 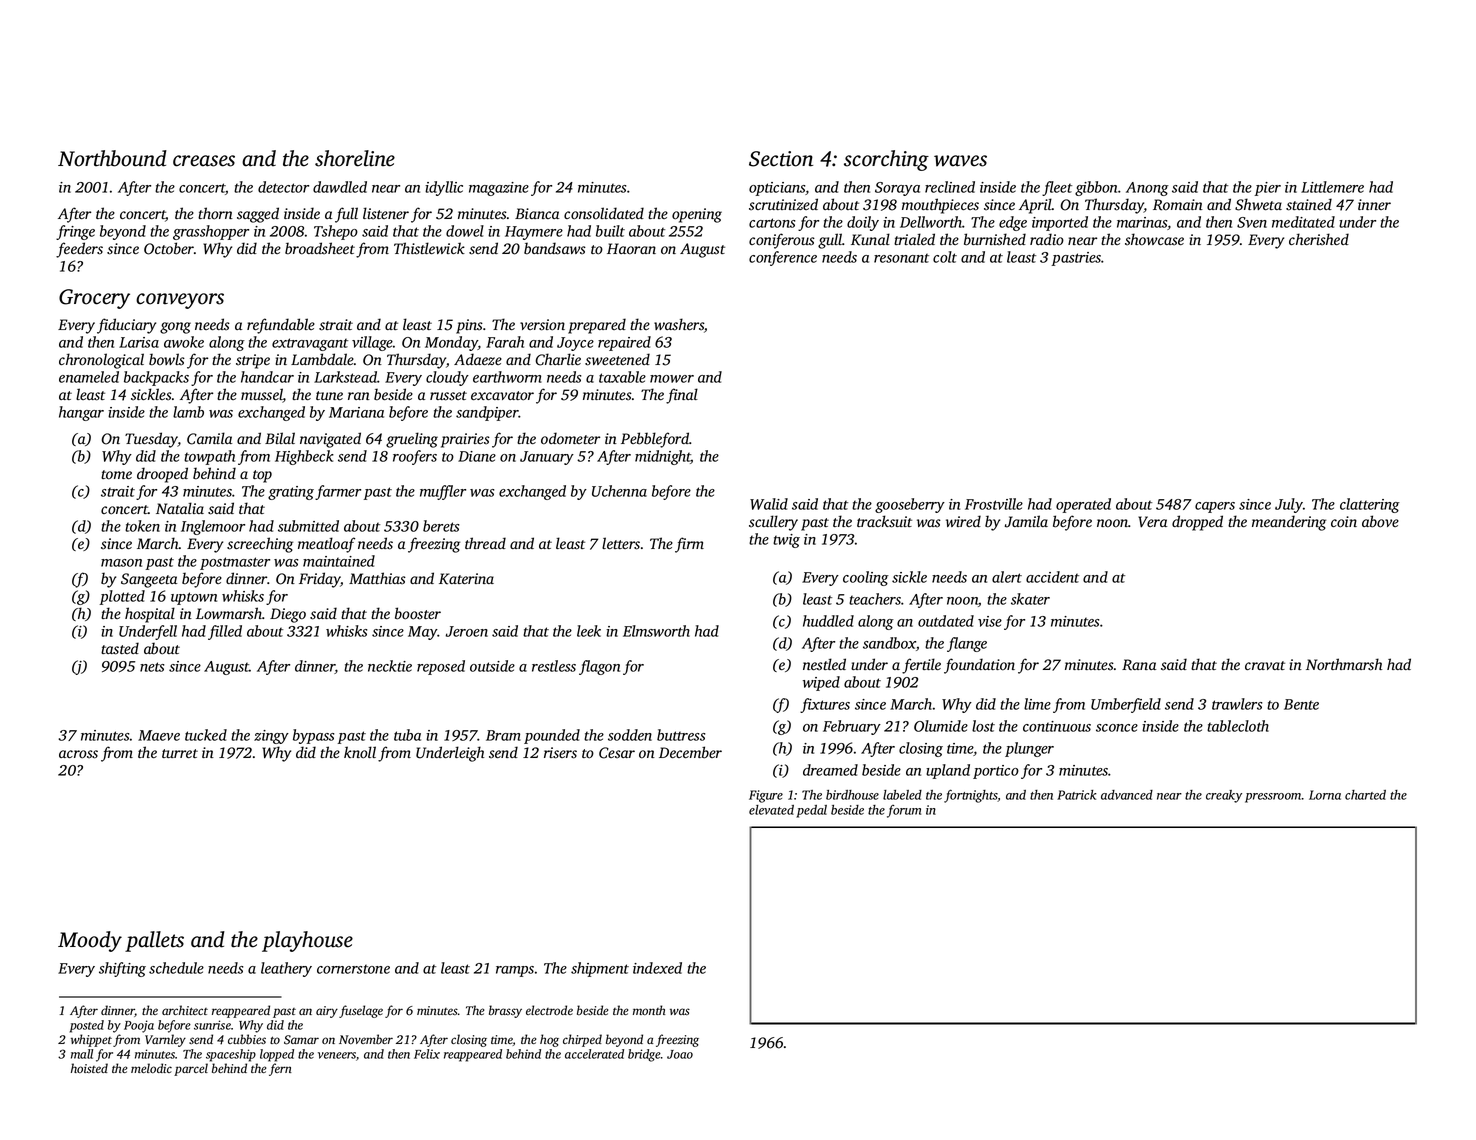 What do you see at coordinates (690, 752) in the document?
I see `December` at bounding box center [690, 752].
